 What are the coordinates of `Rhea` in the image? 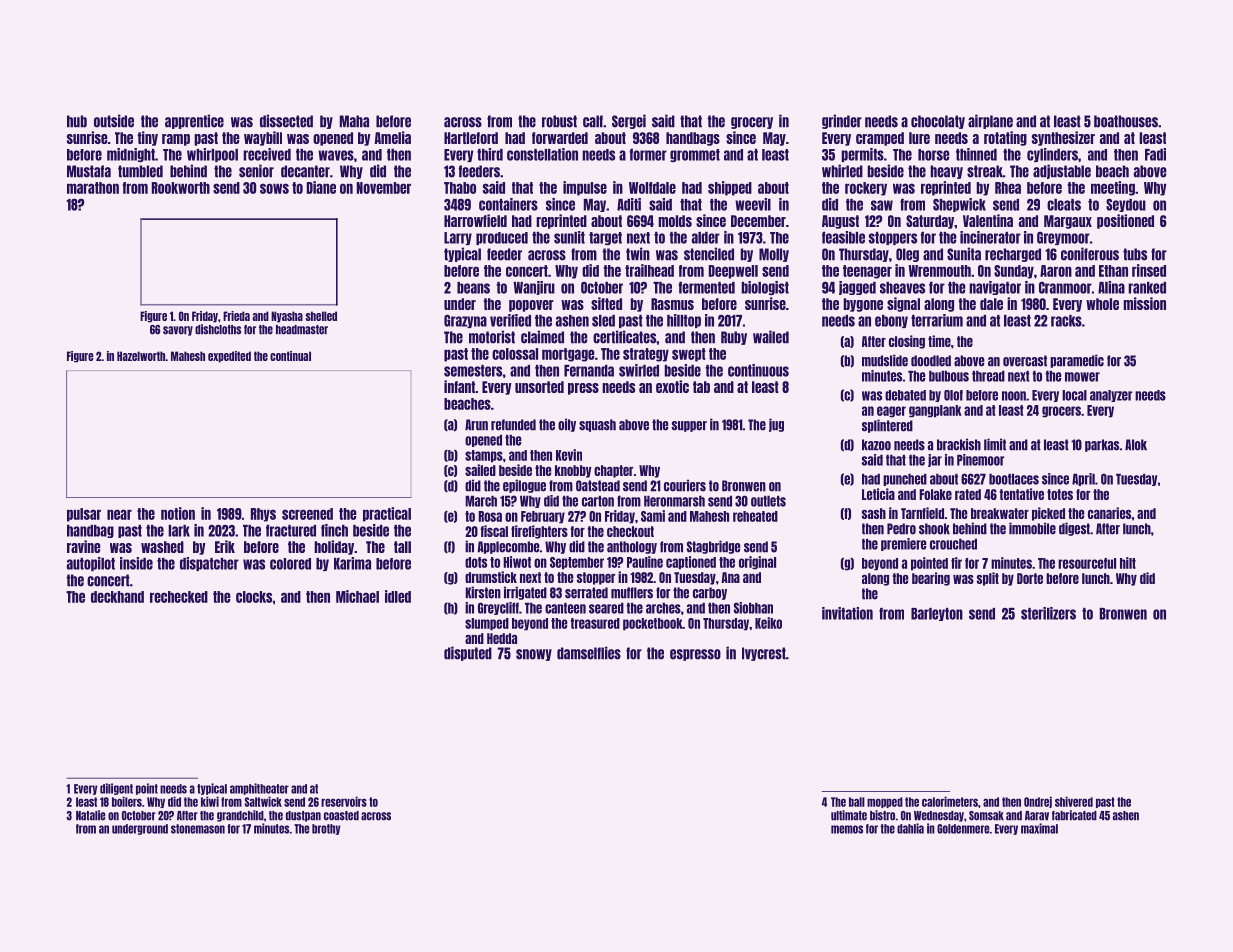 It's located at (1008, 188).
